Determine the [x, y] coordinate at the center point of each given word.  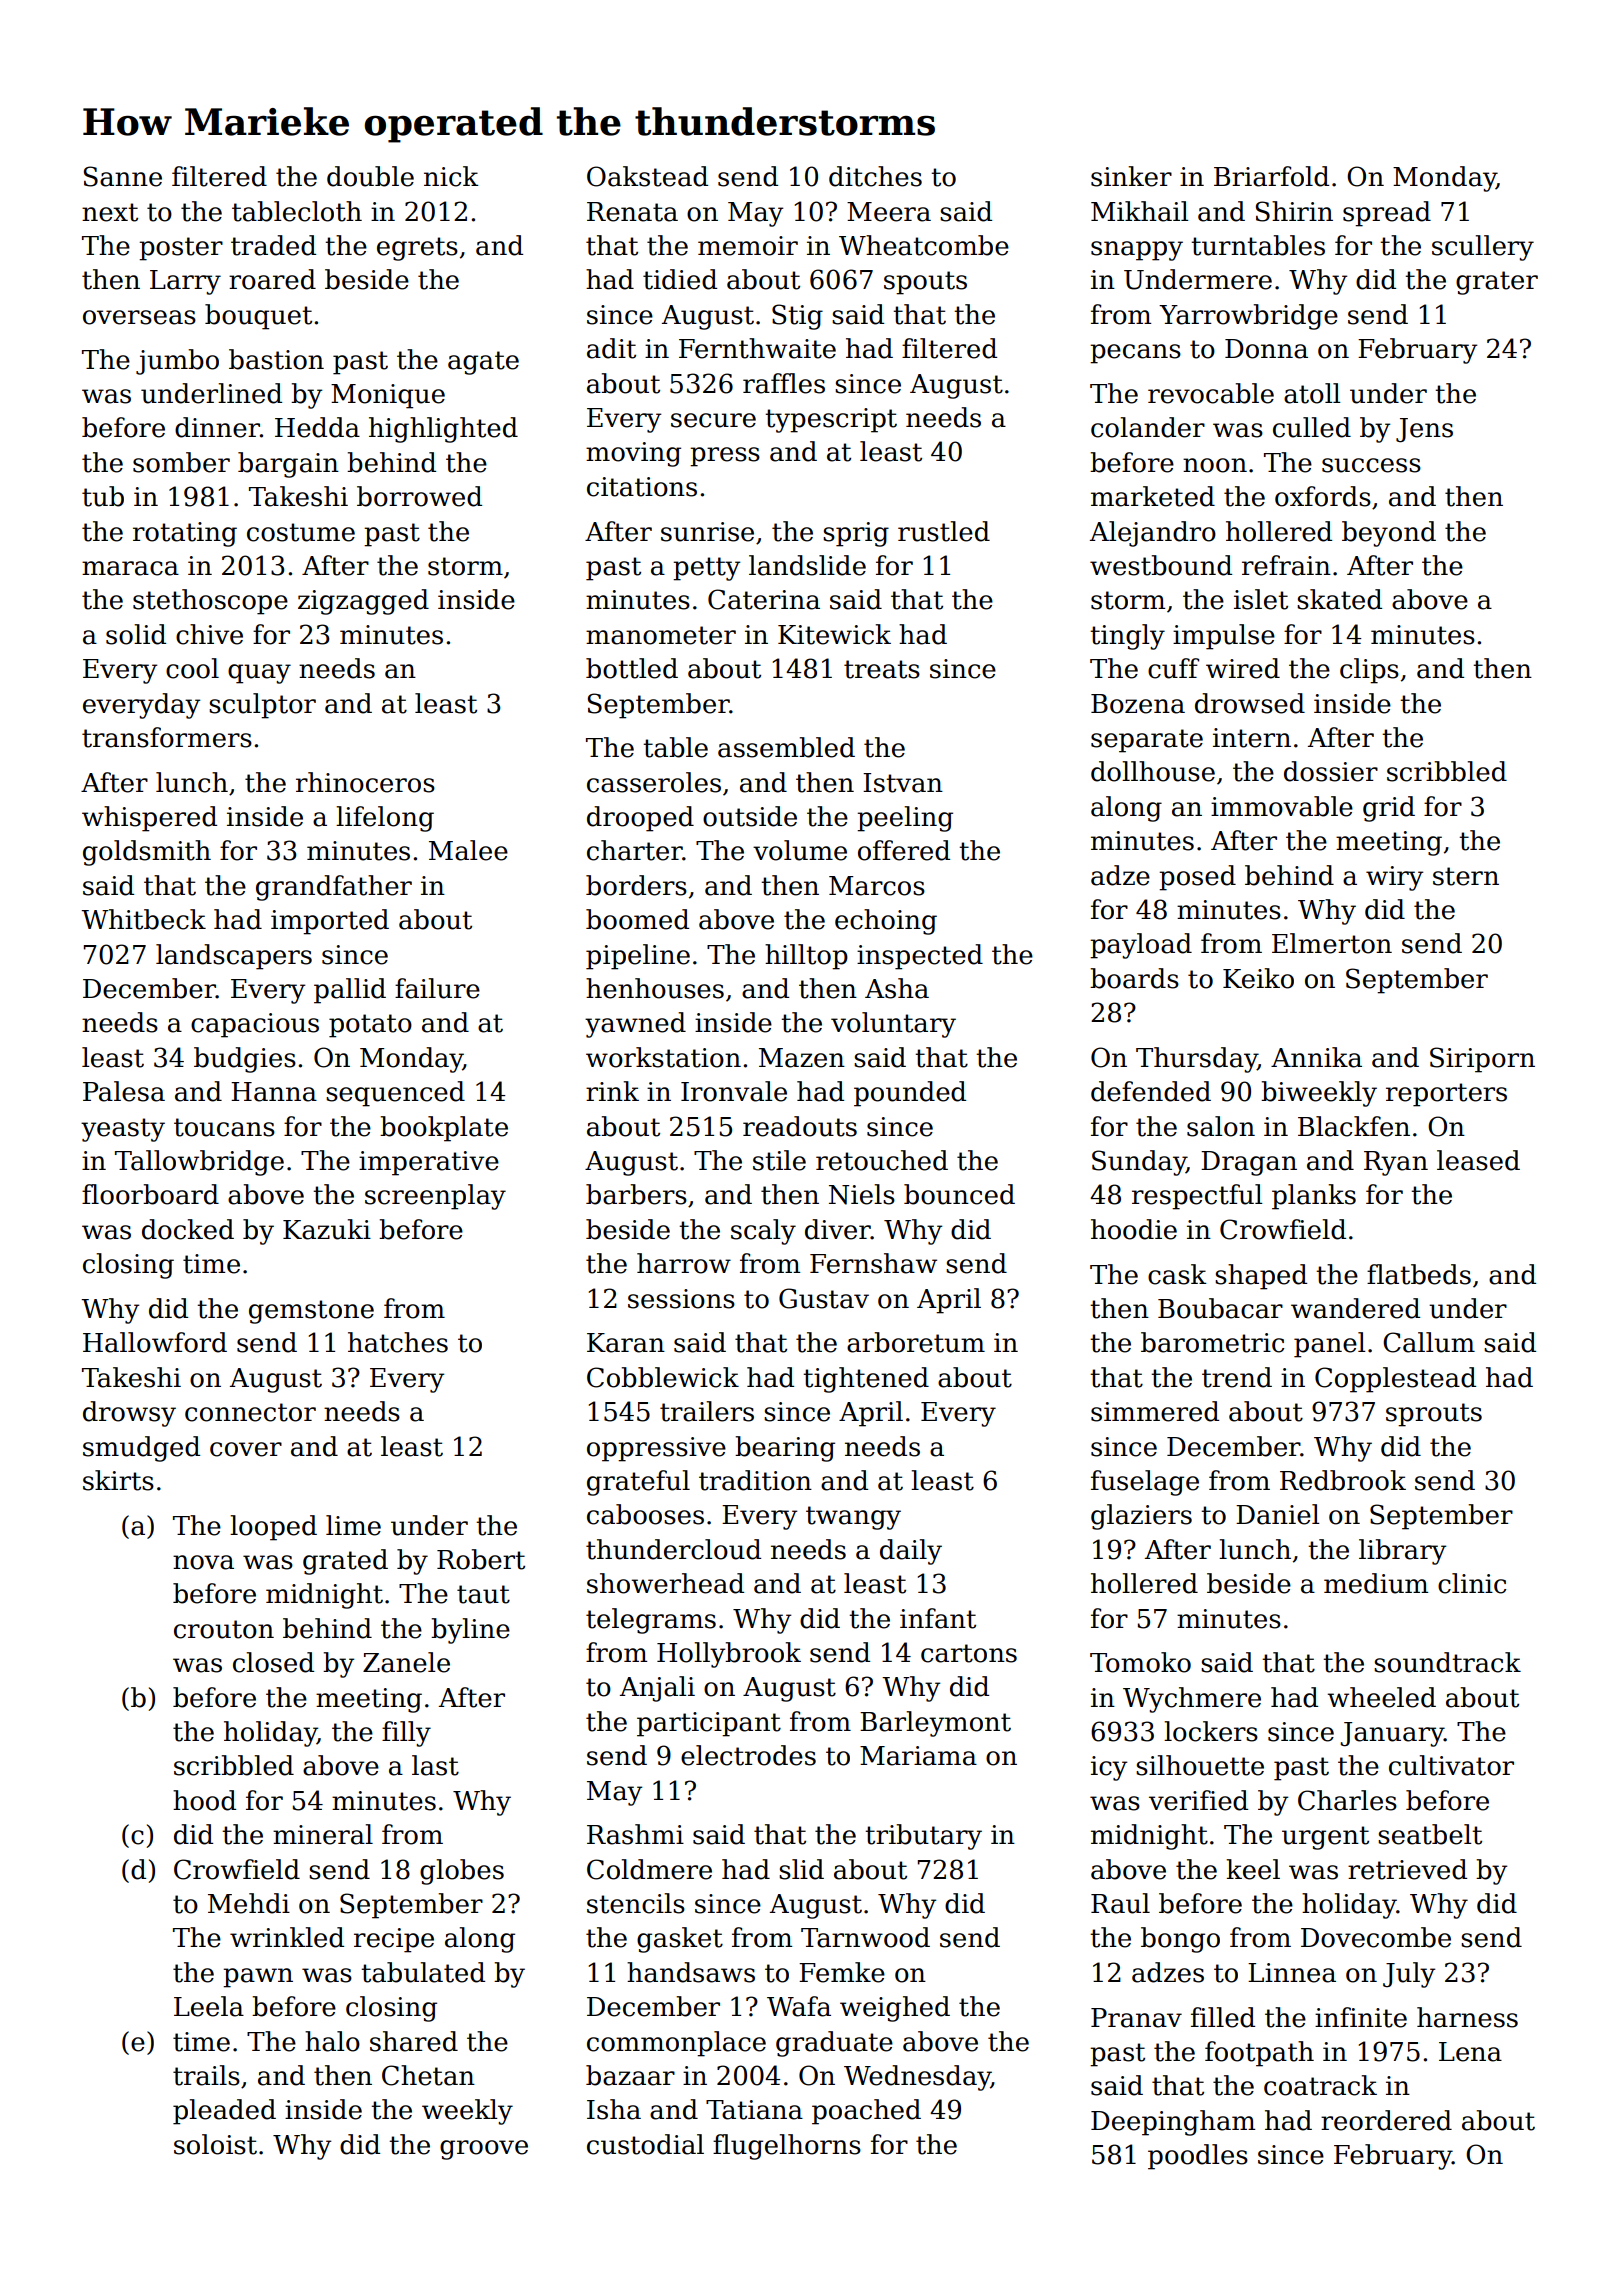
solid [136, 634]
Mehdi [249, 1903]
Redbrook [1343, 1480]
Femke [842, 1972]
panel [1330, 1345]
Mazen [802, 1058]
